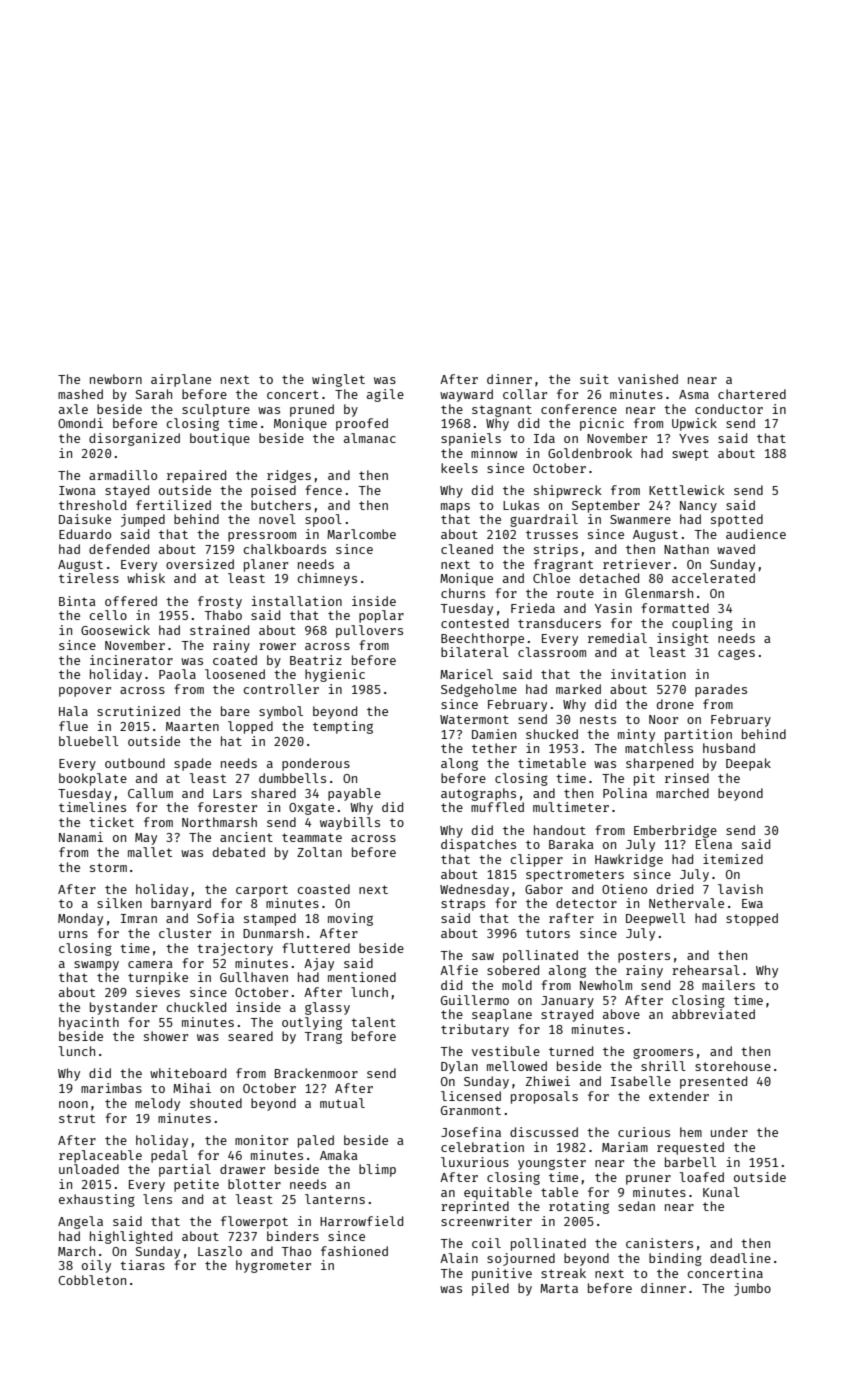 Image resolution: width=849 pixels, height=1400 pixels. I want to click on rehearsal, so click(706, 970).
